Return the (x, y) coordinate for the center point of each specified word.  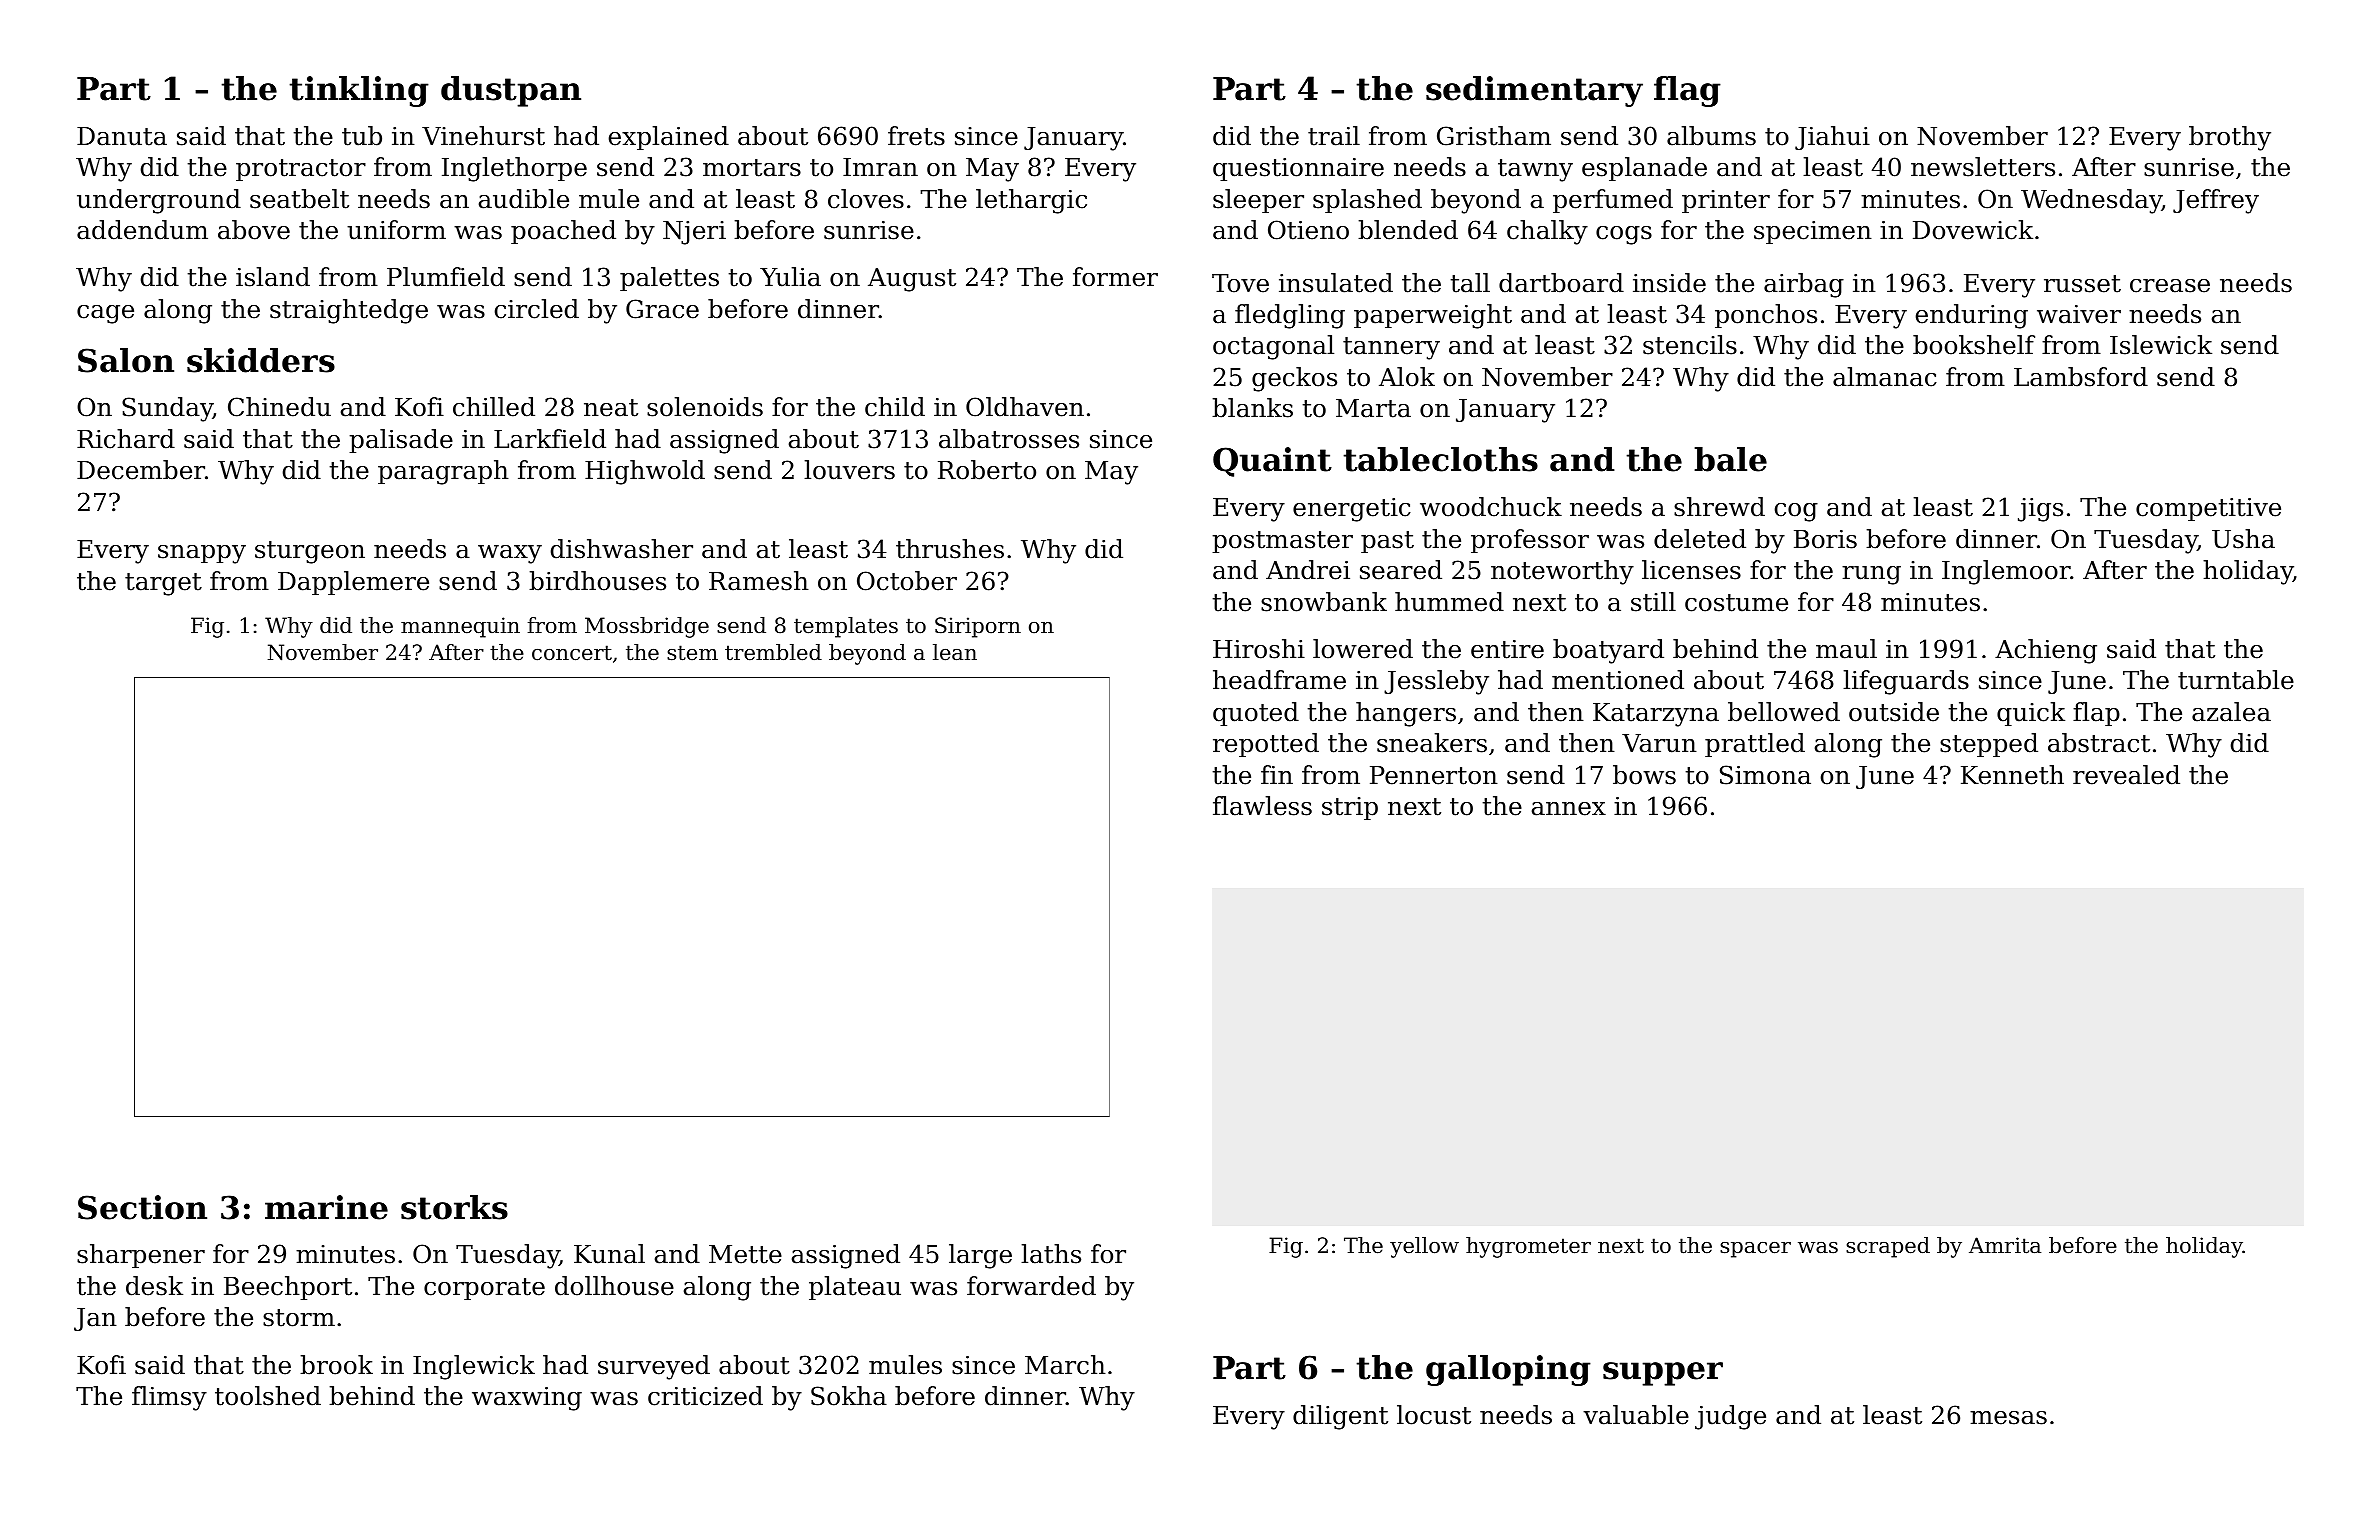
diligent (1340, 1417)
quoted (1256, 714)
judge (1730, 1417)
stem (692, 653)
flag (1687, 91)
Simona (1765, 775)
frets (916, 136)
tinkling (359, 91)
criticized (705, 1396)
